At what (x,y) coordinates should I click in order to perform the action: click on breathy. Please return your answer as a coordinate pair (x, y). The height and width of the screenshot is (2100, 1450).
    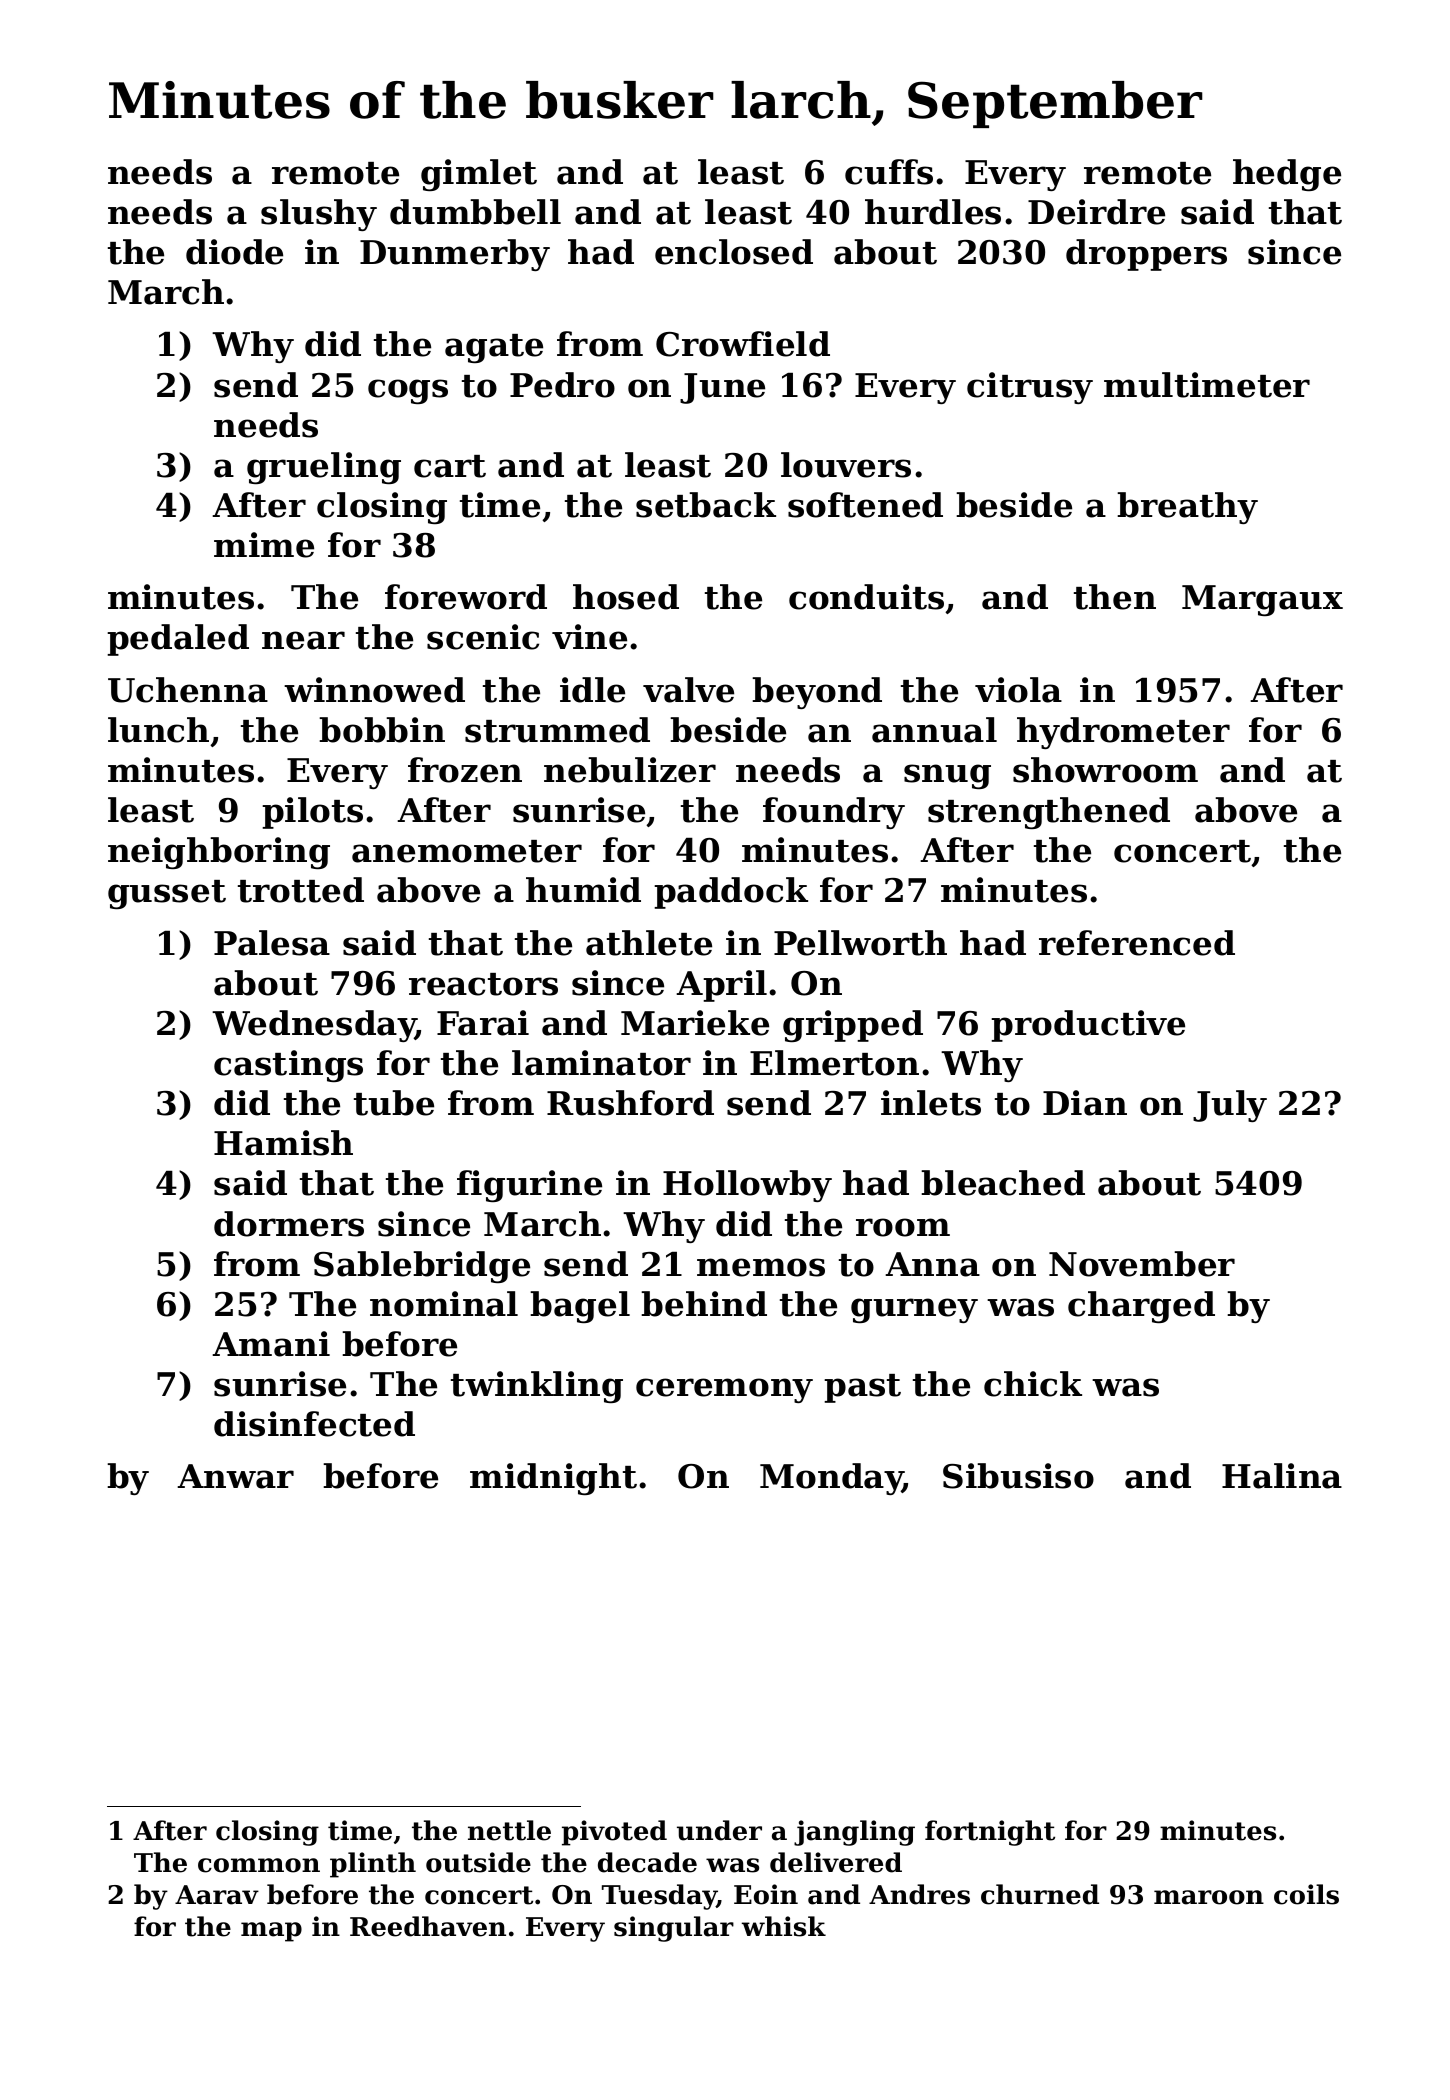
    Looking at the image, I should click on (1187, 508).
